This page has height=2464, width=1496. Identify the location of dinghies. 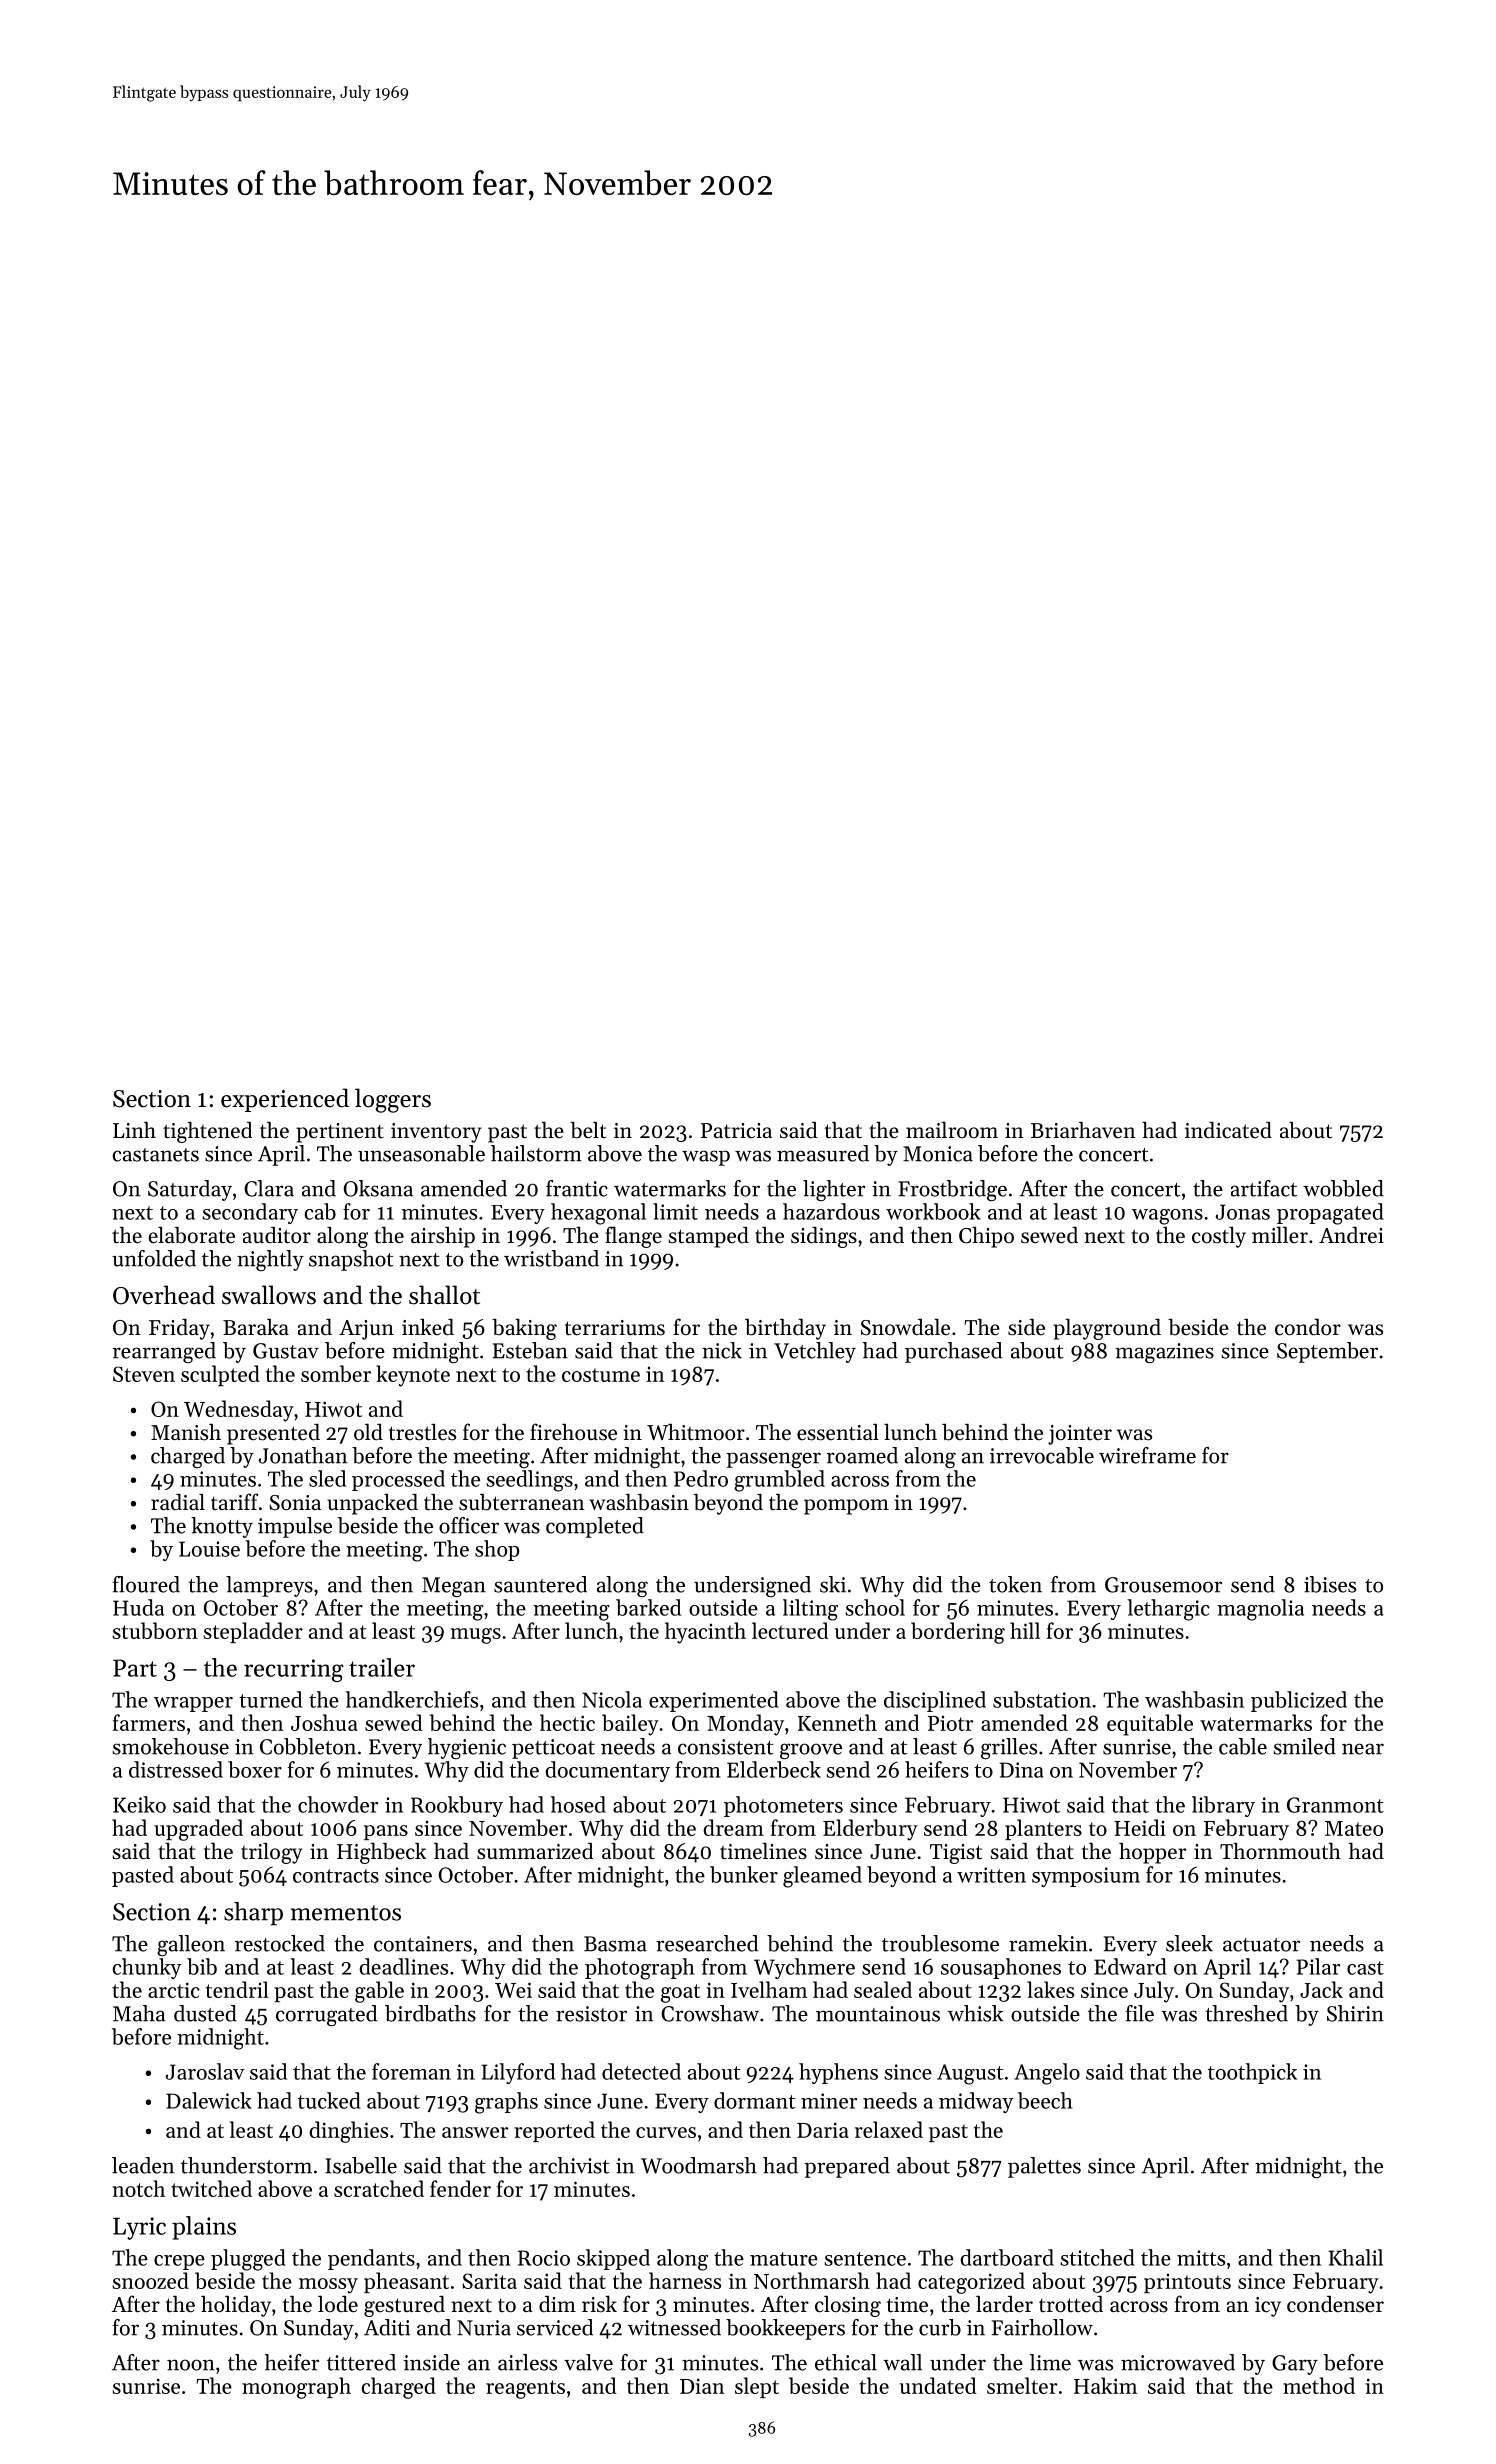
(348, 2132).
